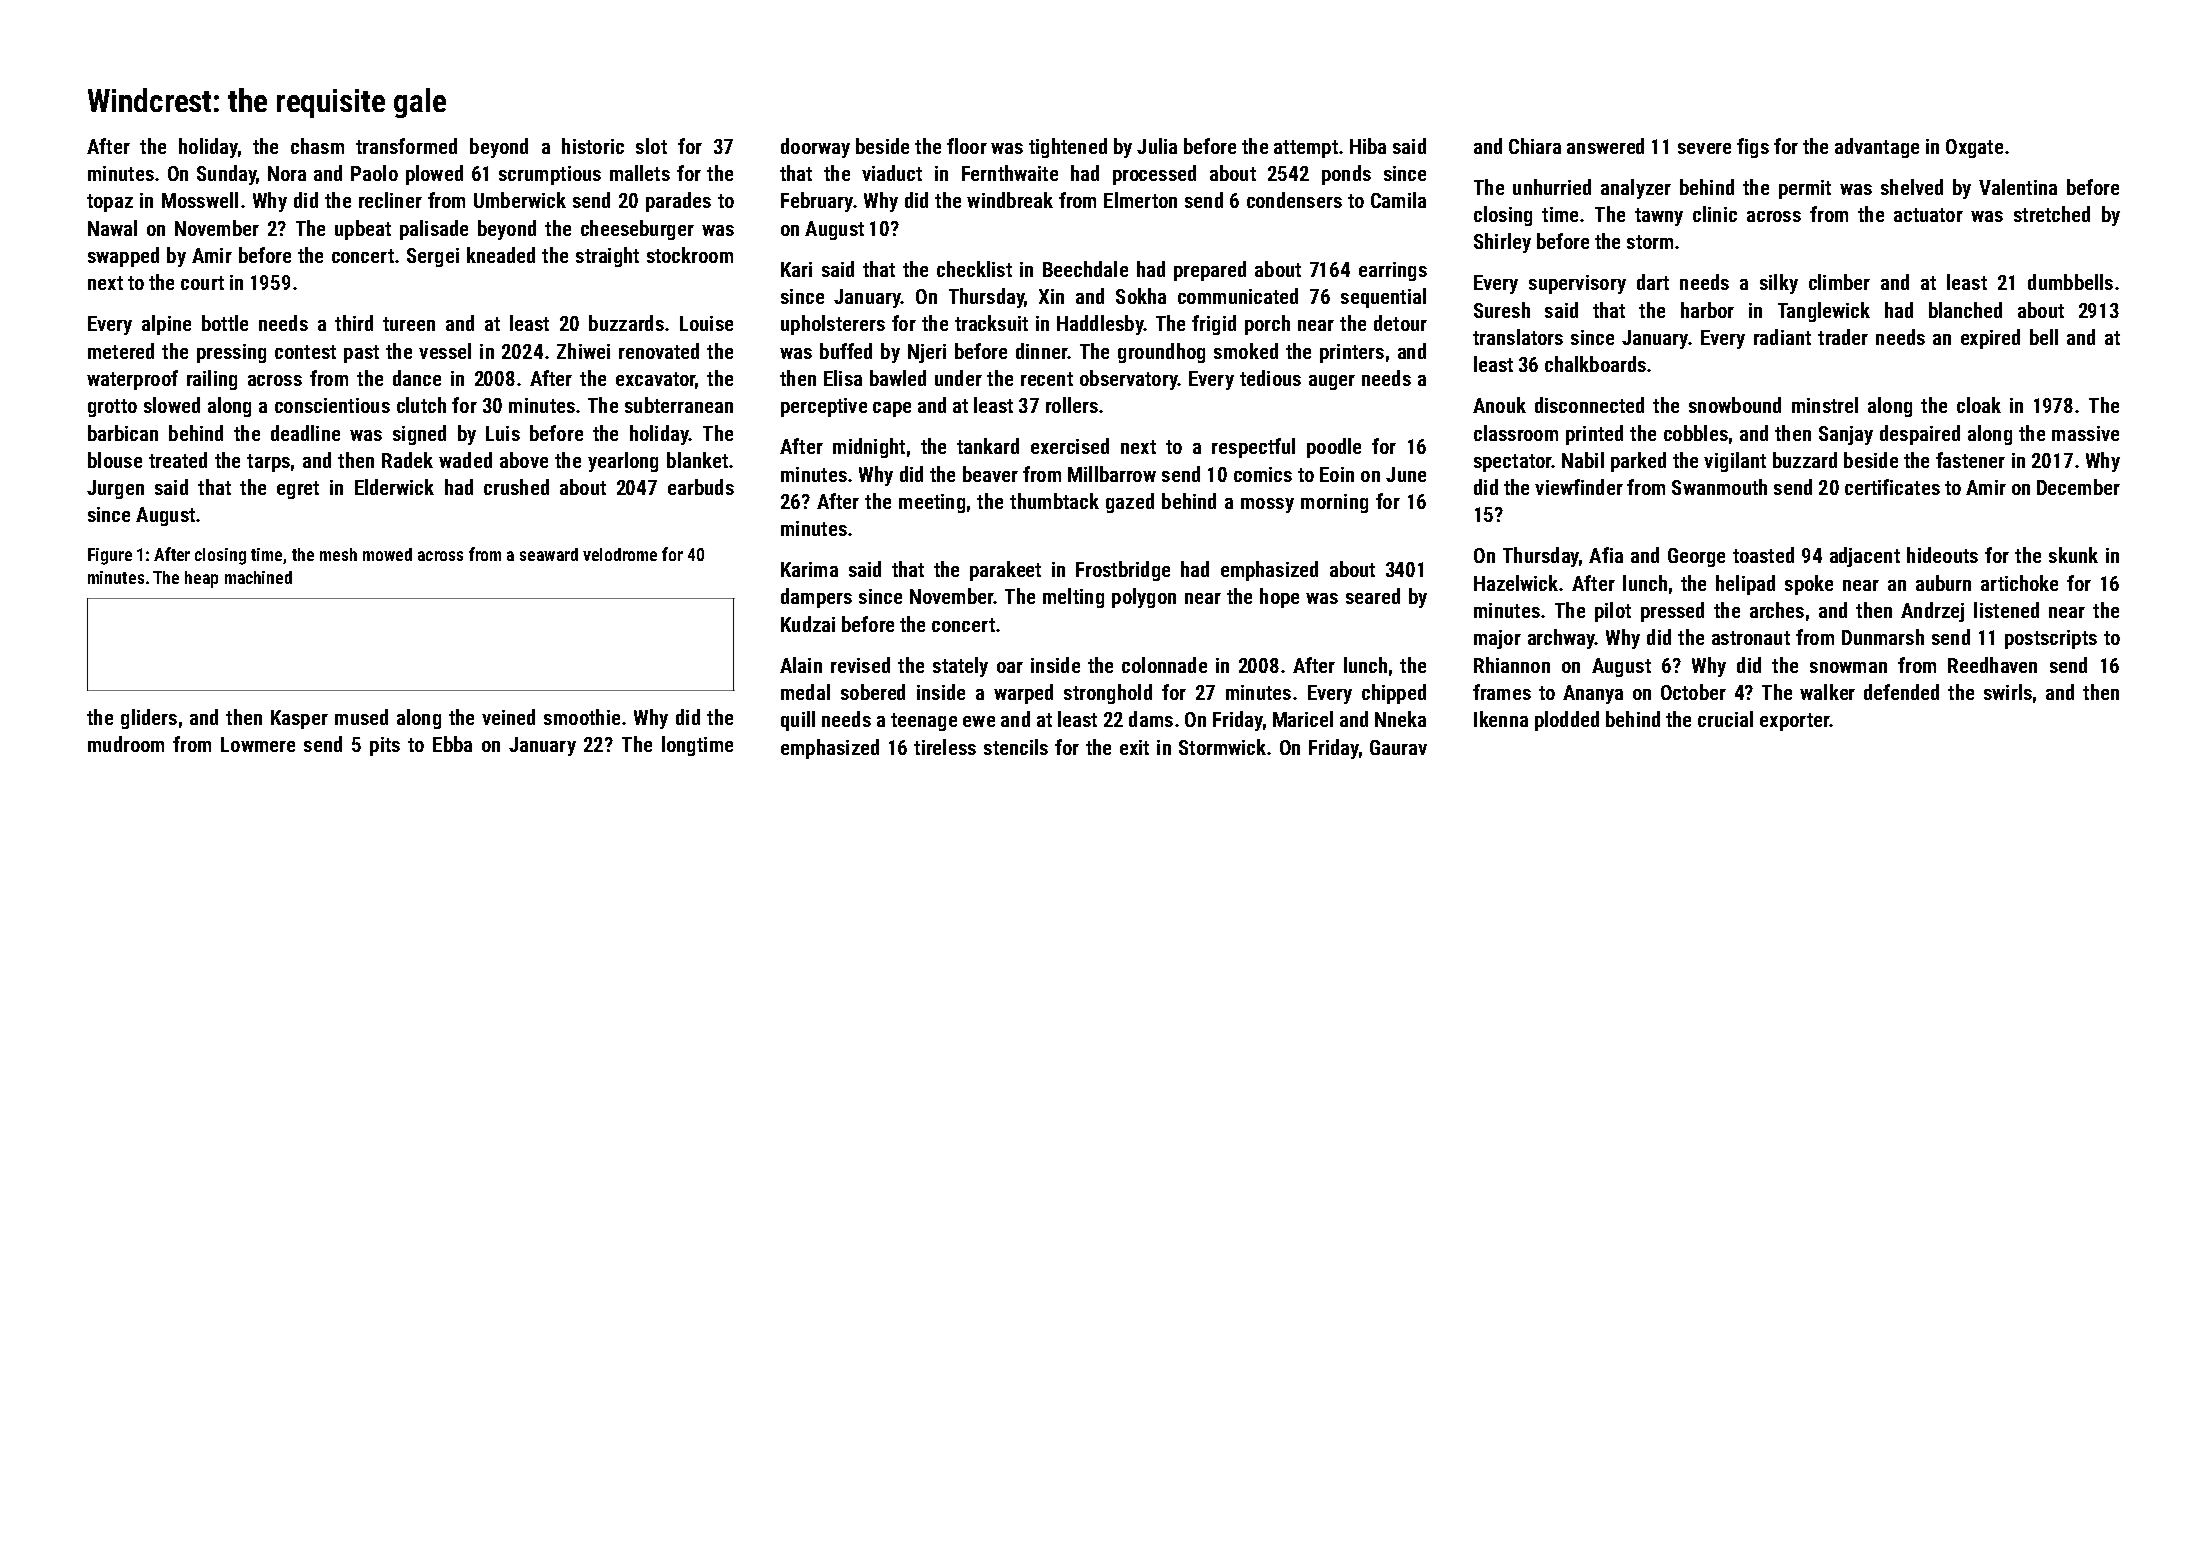 The image size is (2207, 1561). Describe the element at coordinates (1267, 325) in the document. I see `porch` at that location.
